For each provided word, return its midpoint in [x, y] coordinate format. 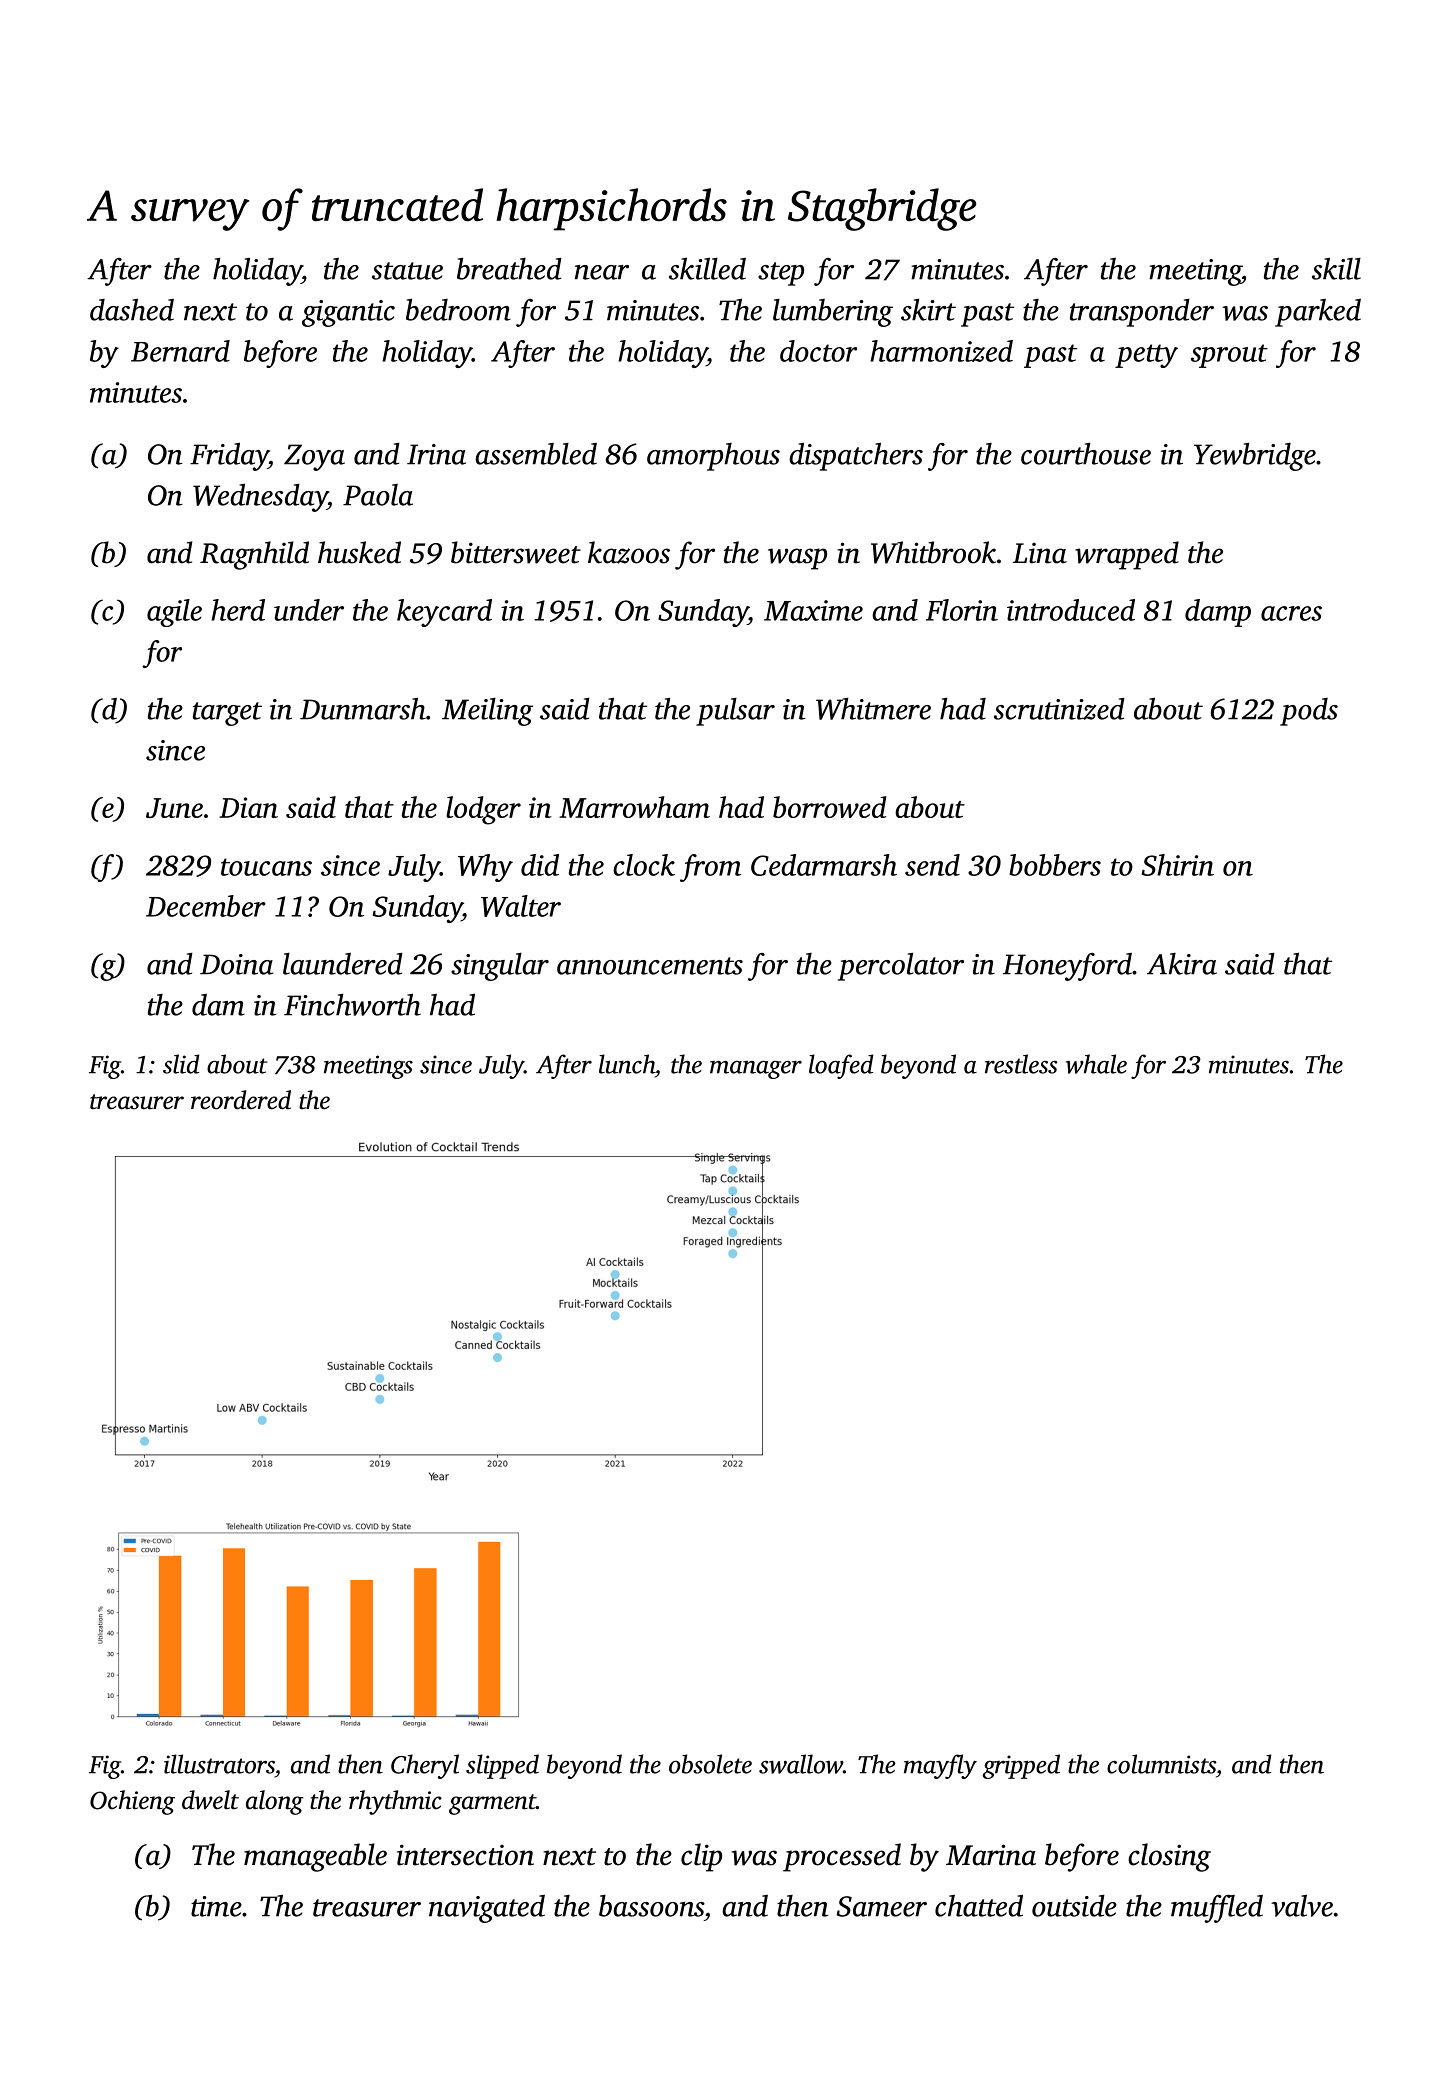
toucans [266, 867]
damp [1218, 613]
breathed [509, 269]
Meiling [487, 712]
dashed [132, 310]
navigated [487, 1909]
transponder [1142, 313]
